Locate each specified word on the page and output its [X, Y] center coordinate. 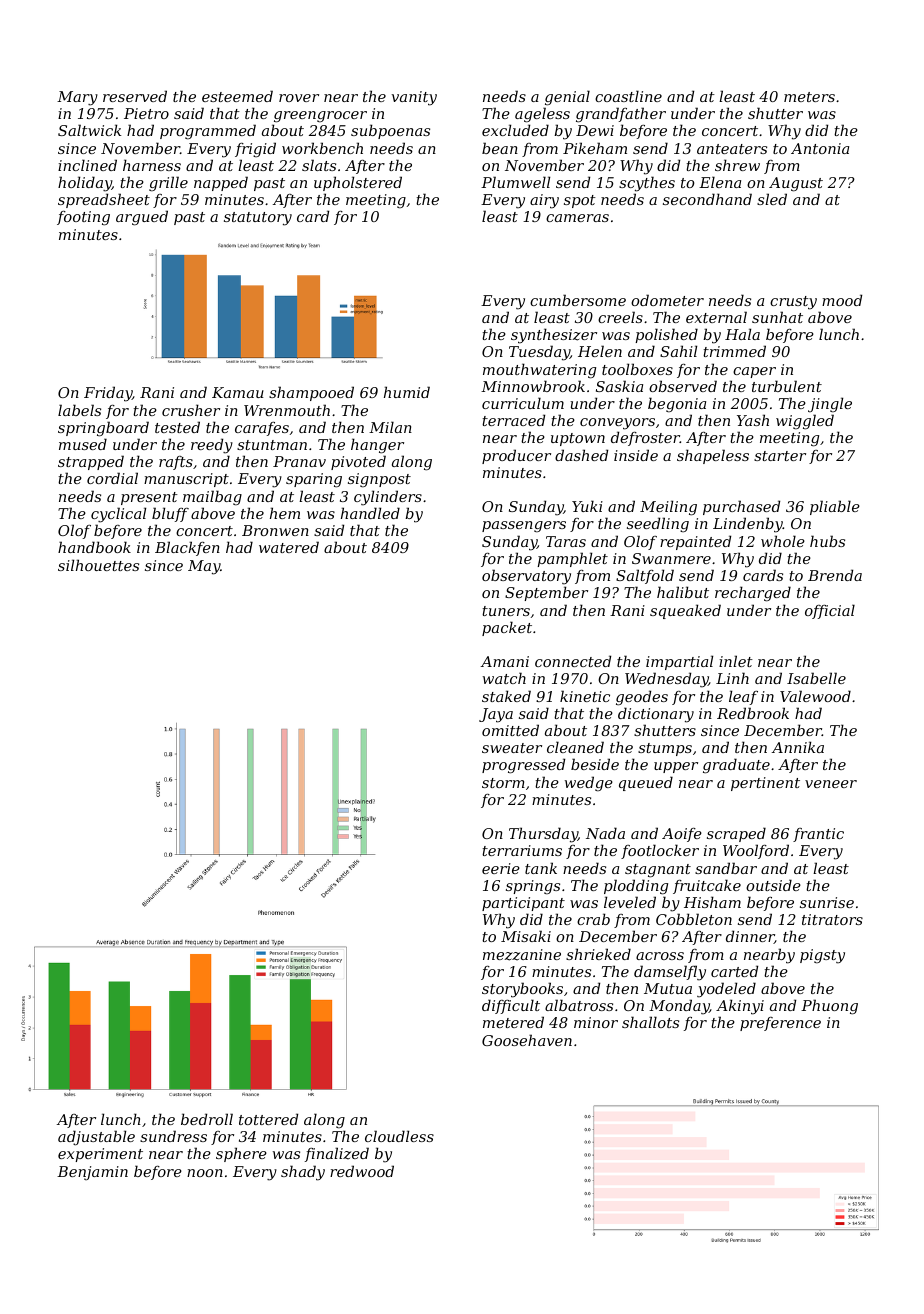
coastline [628, 96]
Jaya [496, 715]
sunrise [827, 902]
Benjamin [92, 1173]
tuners [506, 611]
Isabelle [816, 678]
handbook [94, 547]
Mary [77, 98]
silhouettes [98, 565]
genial [567, 98]
